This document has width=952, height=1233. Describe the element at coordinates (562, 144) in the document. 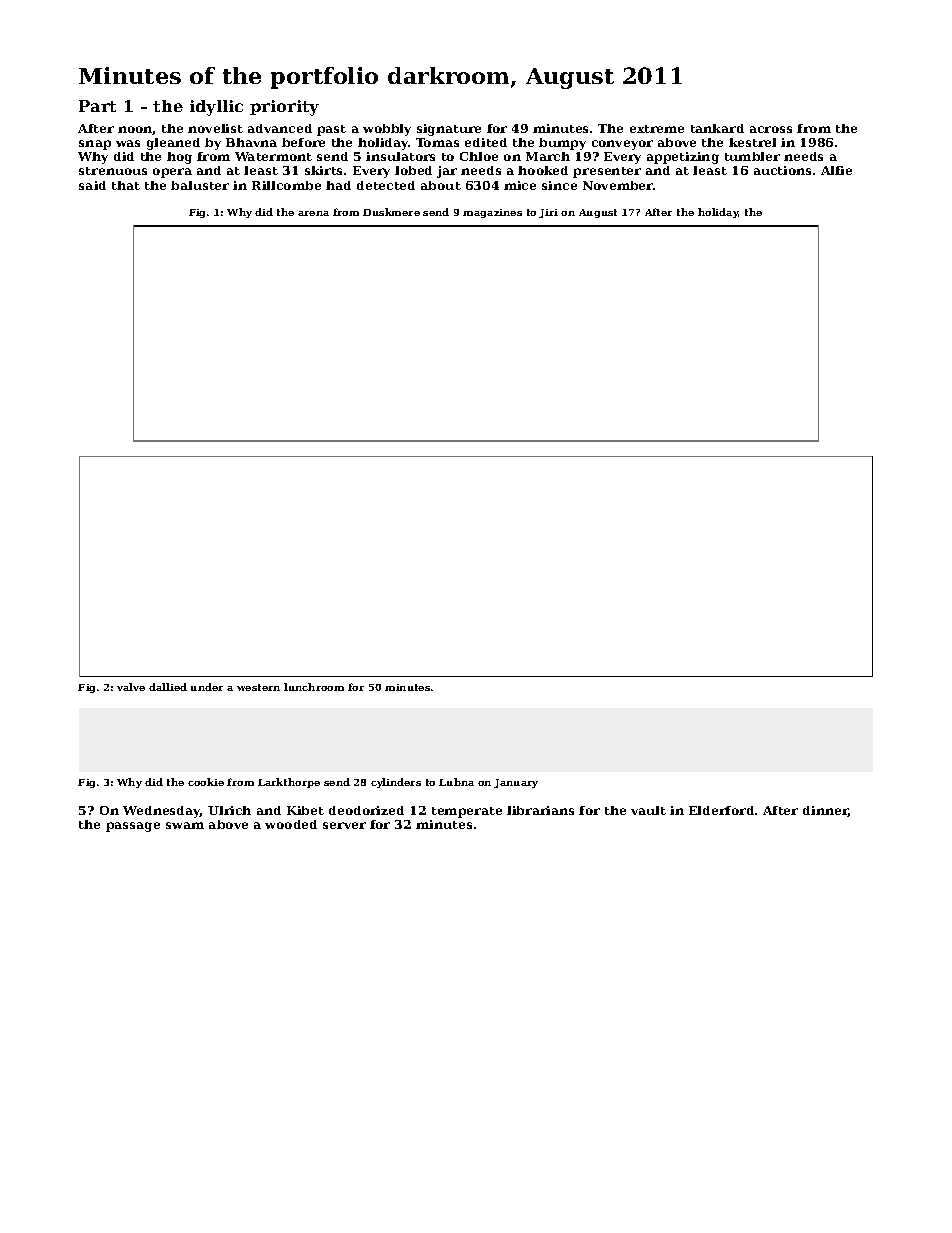

I see `bumpy` at that location.
